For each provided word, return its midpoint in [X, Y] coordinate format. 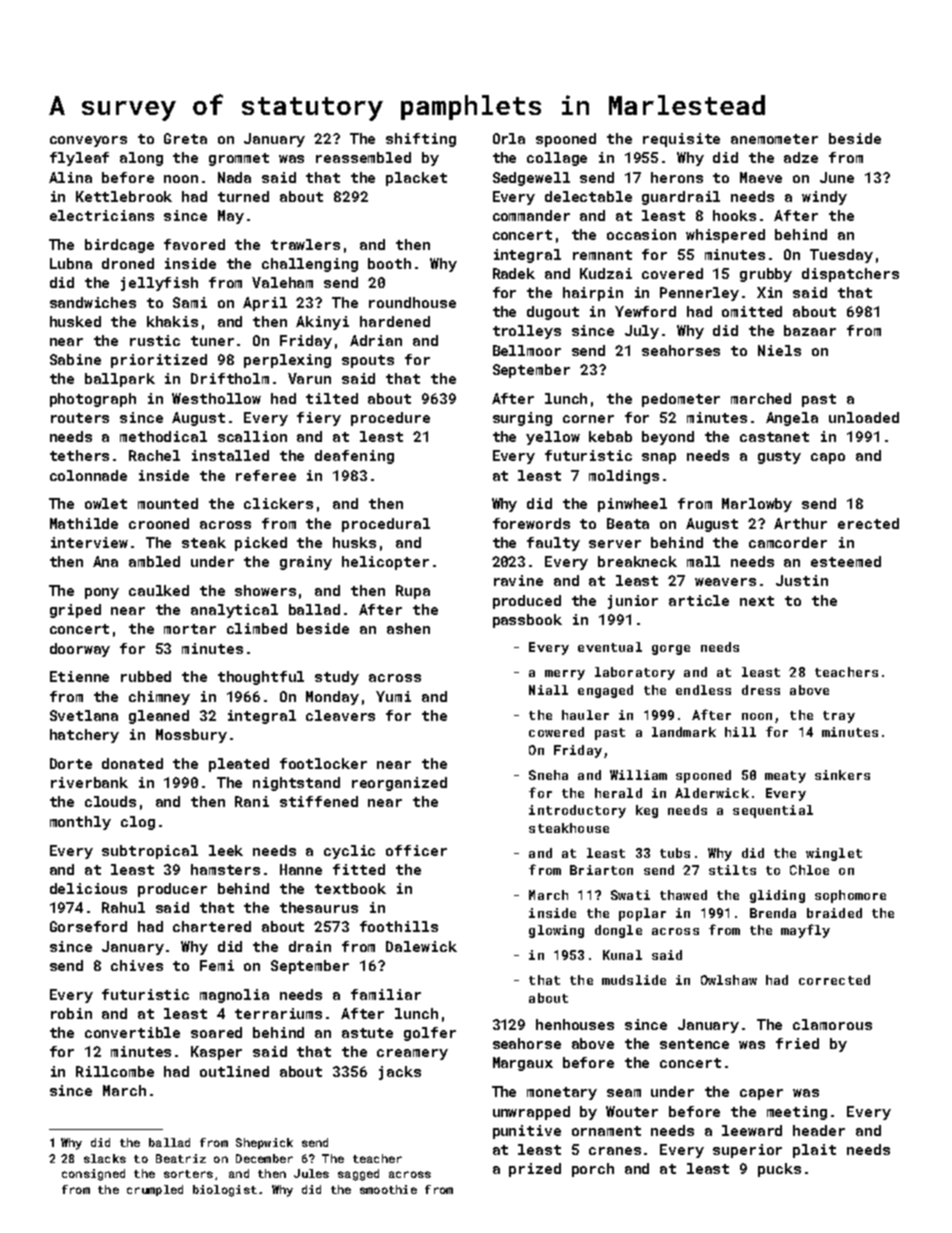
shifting [421, 140]
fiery [319, 419]
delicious [88, 888]
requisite [681, 140]
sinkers [842, 775]
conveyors [88, 141]
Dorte [71, 763]
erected [868, 523]
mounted [168, 503]
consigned [93, 1175]
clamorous [832, 1024]
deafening [354, 457]
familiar [386, 994]
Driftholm [230, 378]
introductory [577, 811]
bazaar [810, 330]
